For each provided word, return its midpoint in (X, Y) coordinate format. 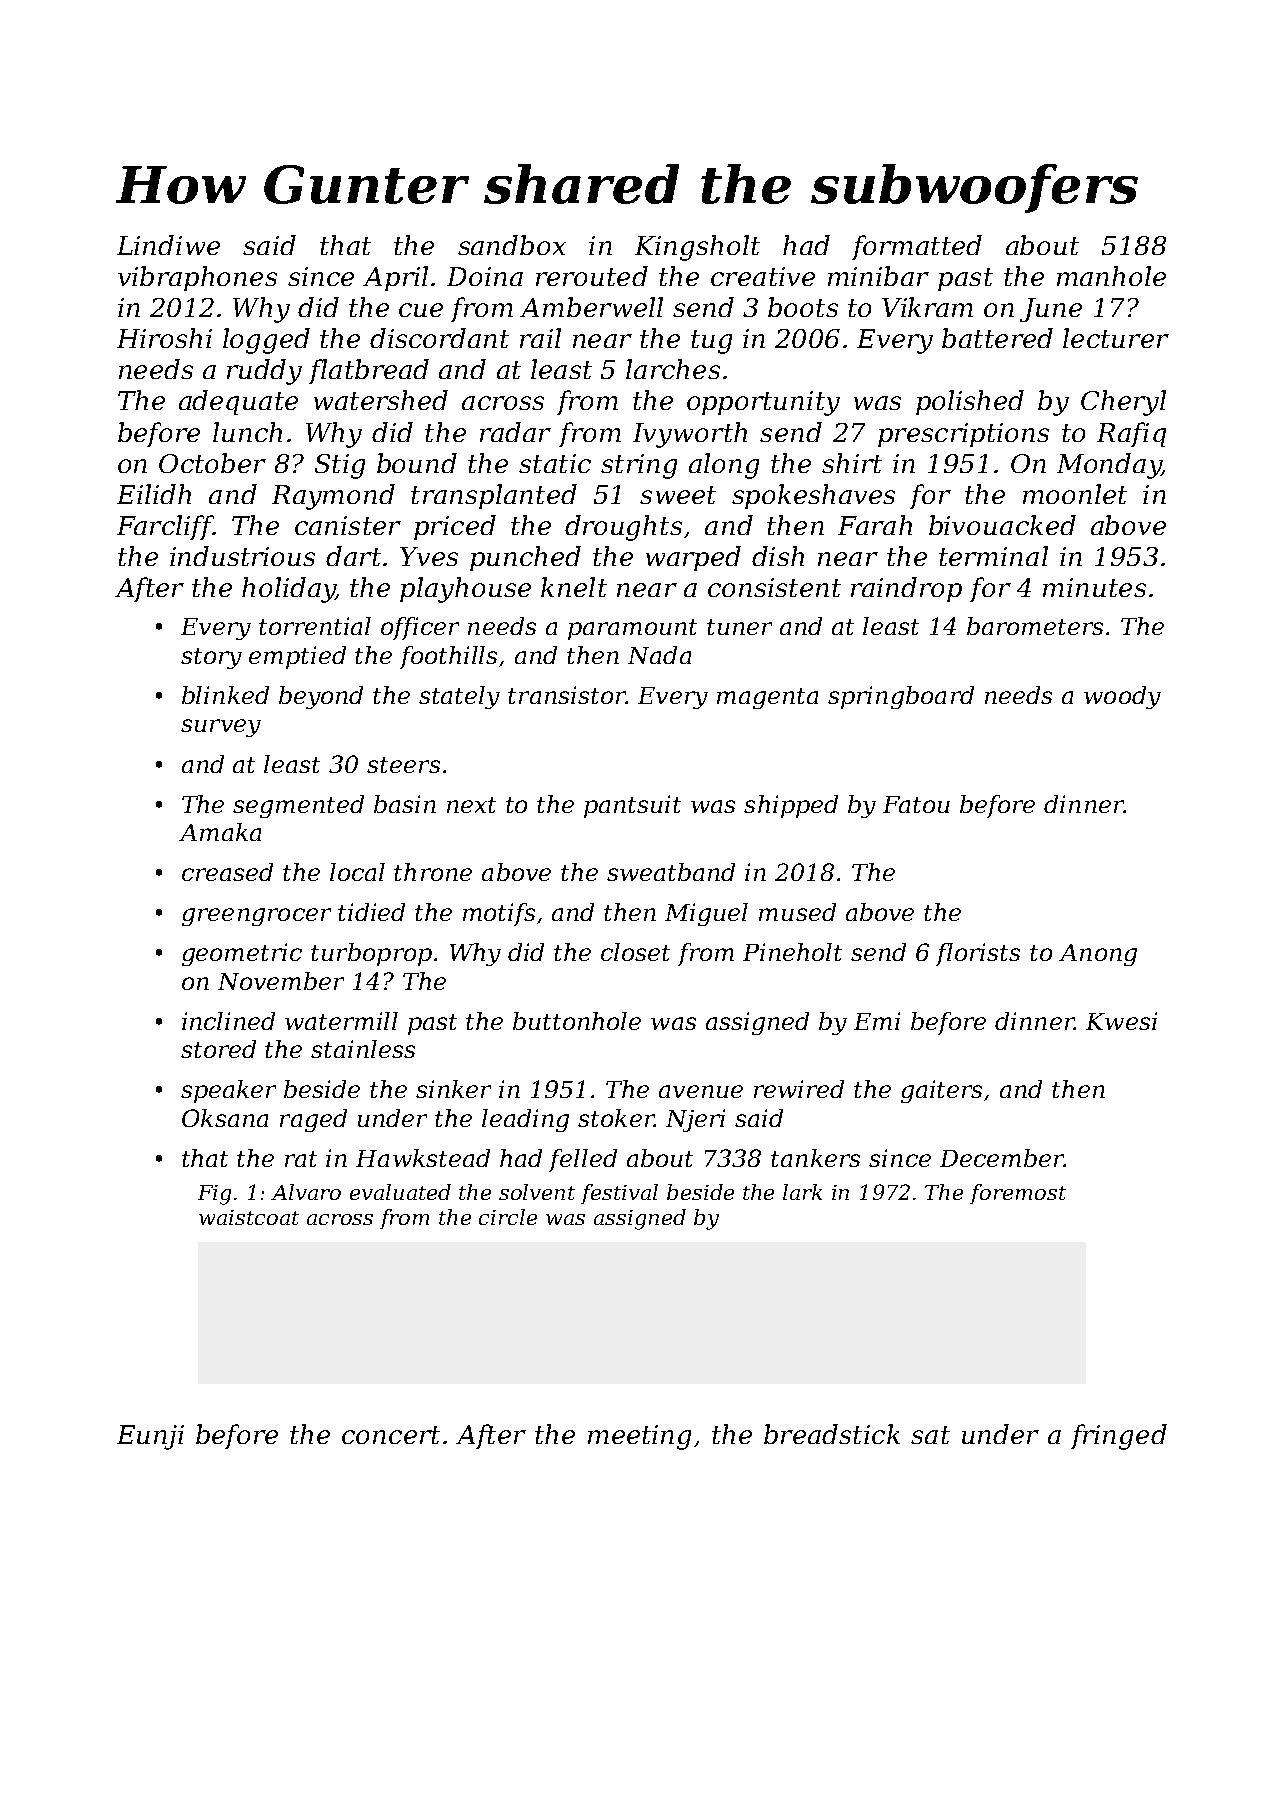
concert (391, 1435)
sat (930, 1435)
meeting (639, 1437)
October (212, 463)
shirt (852, 463)
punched (525, 558)
